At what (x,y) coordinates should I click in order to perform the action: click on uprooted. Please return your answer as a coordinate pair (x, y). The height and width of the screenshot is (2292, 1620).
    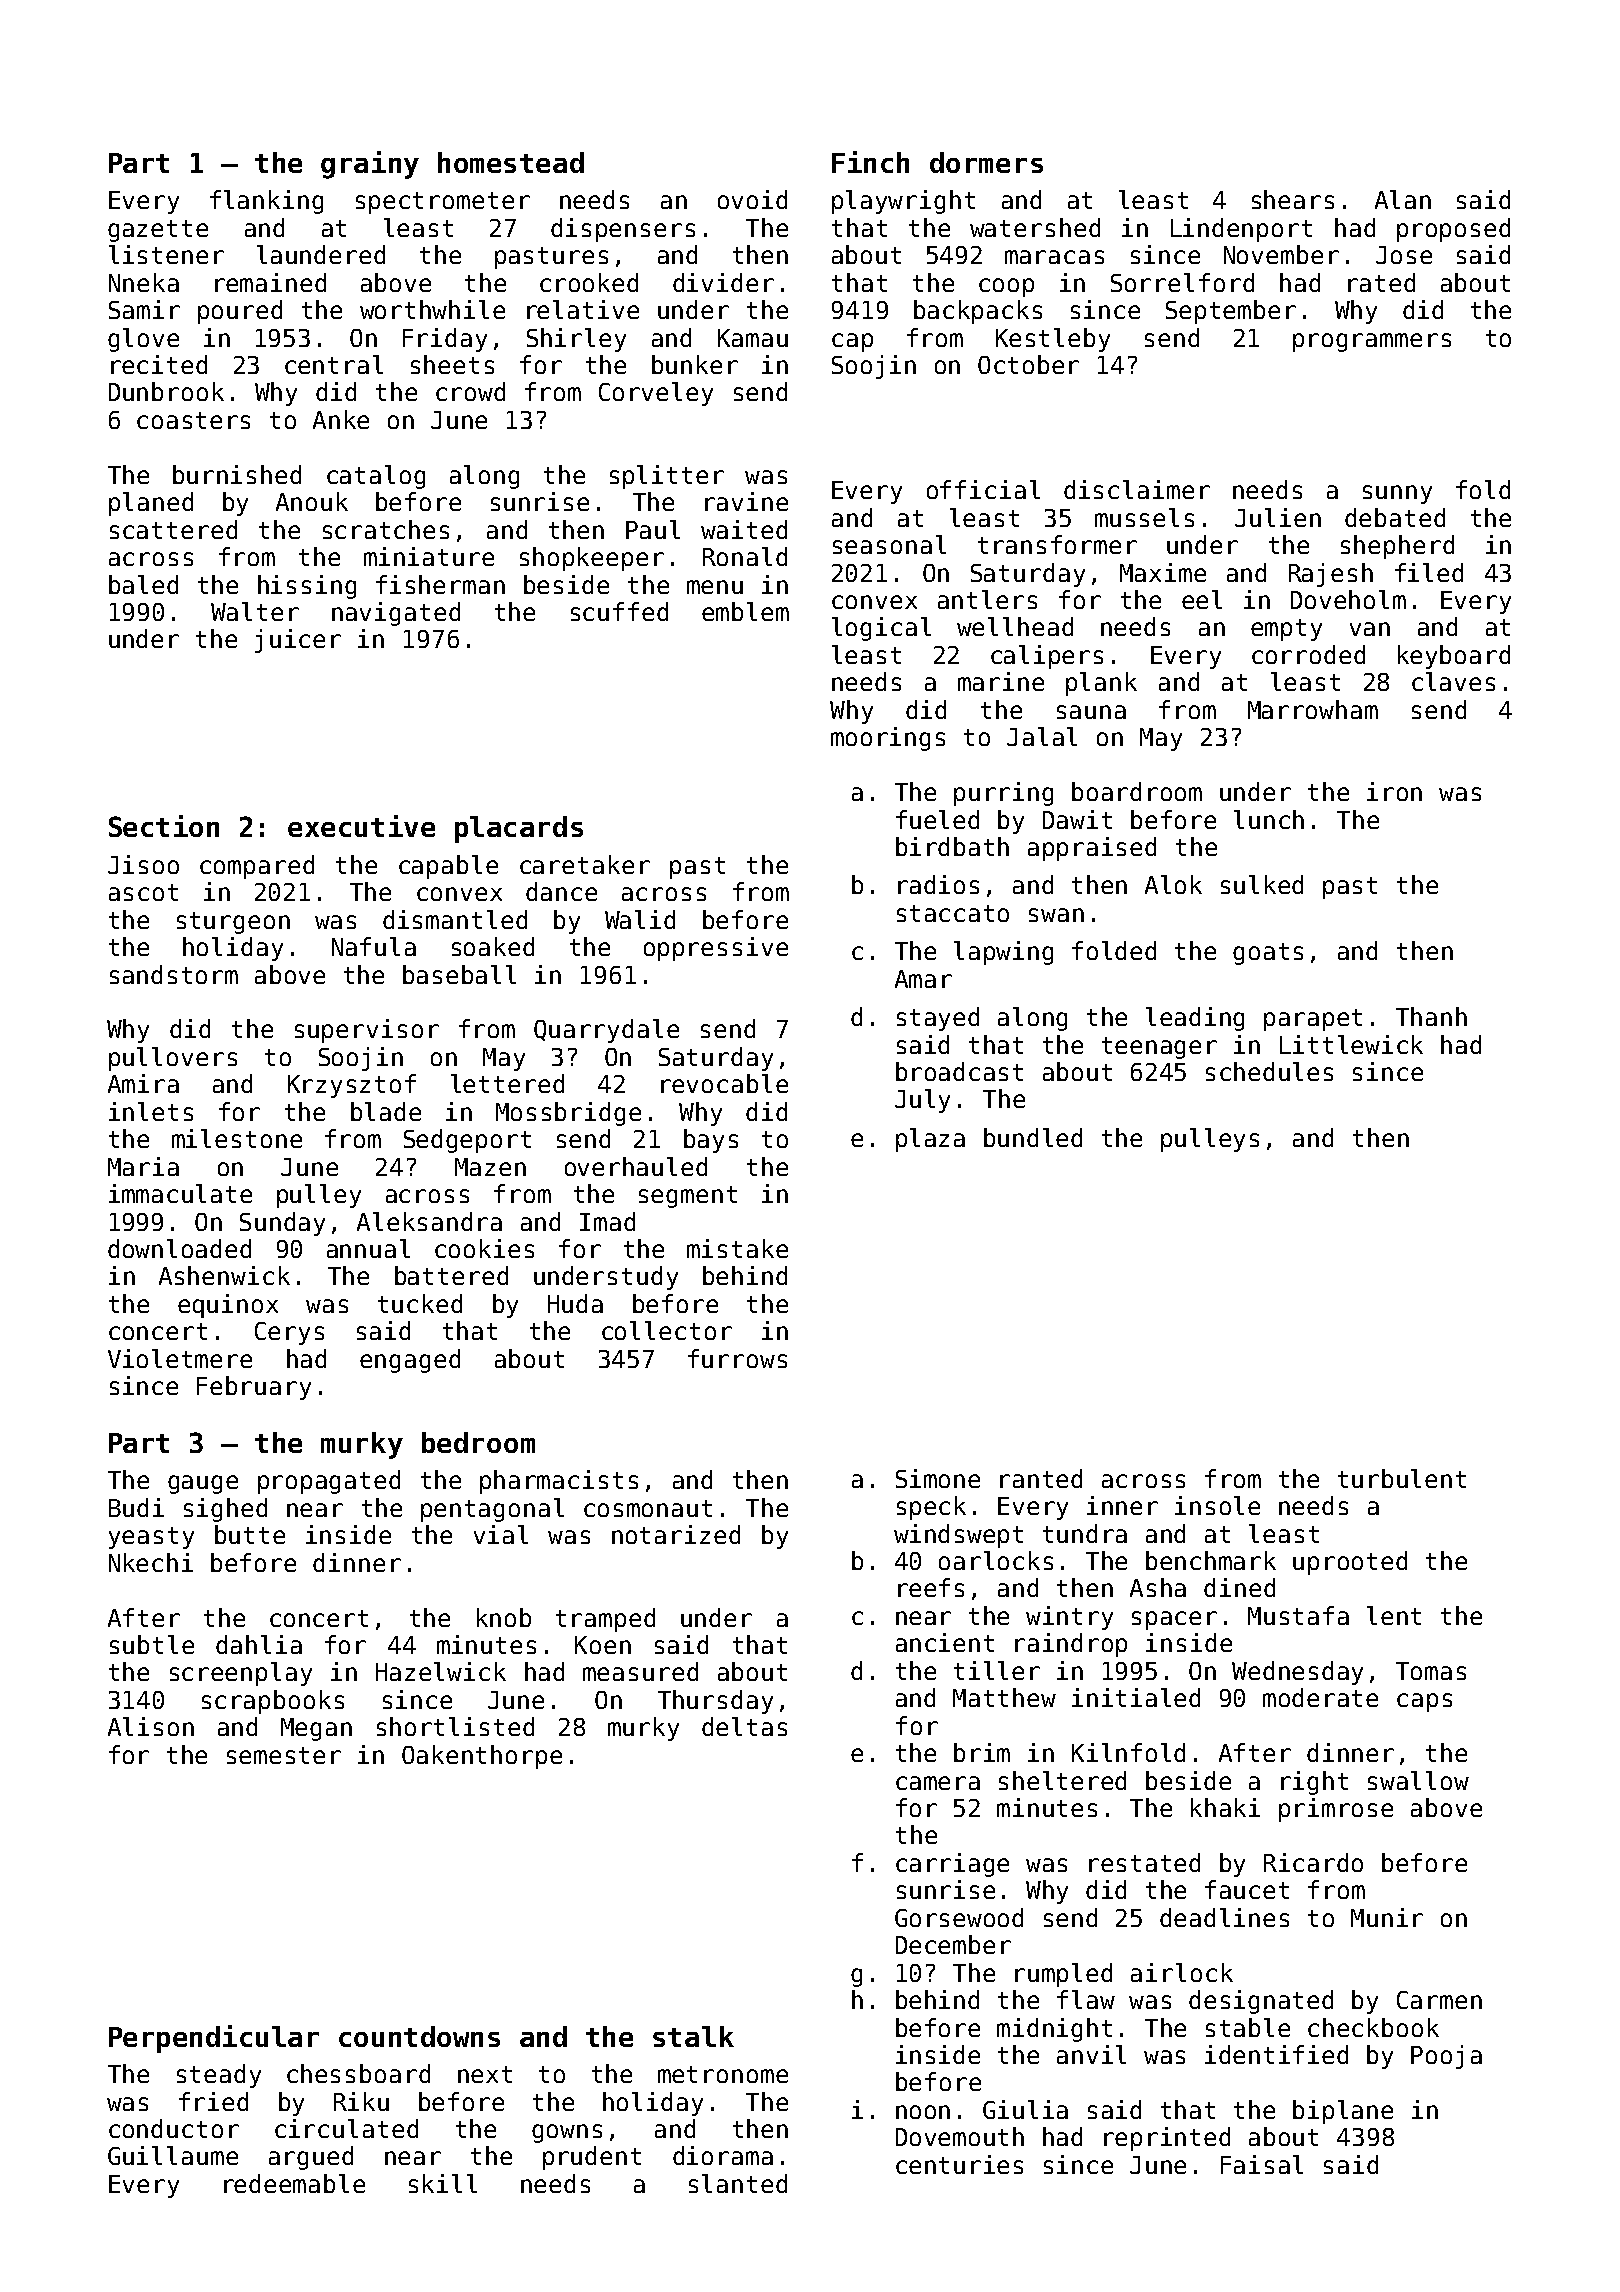
    Looking at the image, I should click on (1350, 1563).
